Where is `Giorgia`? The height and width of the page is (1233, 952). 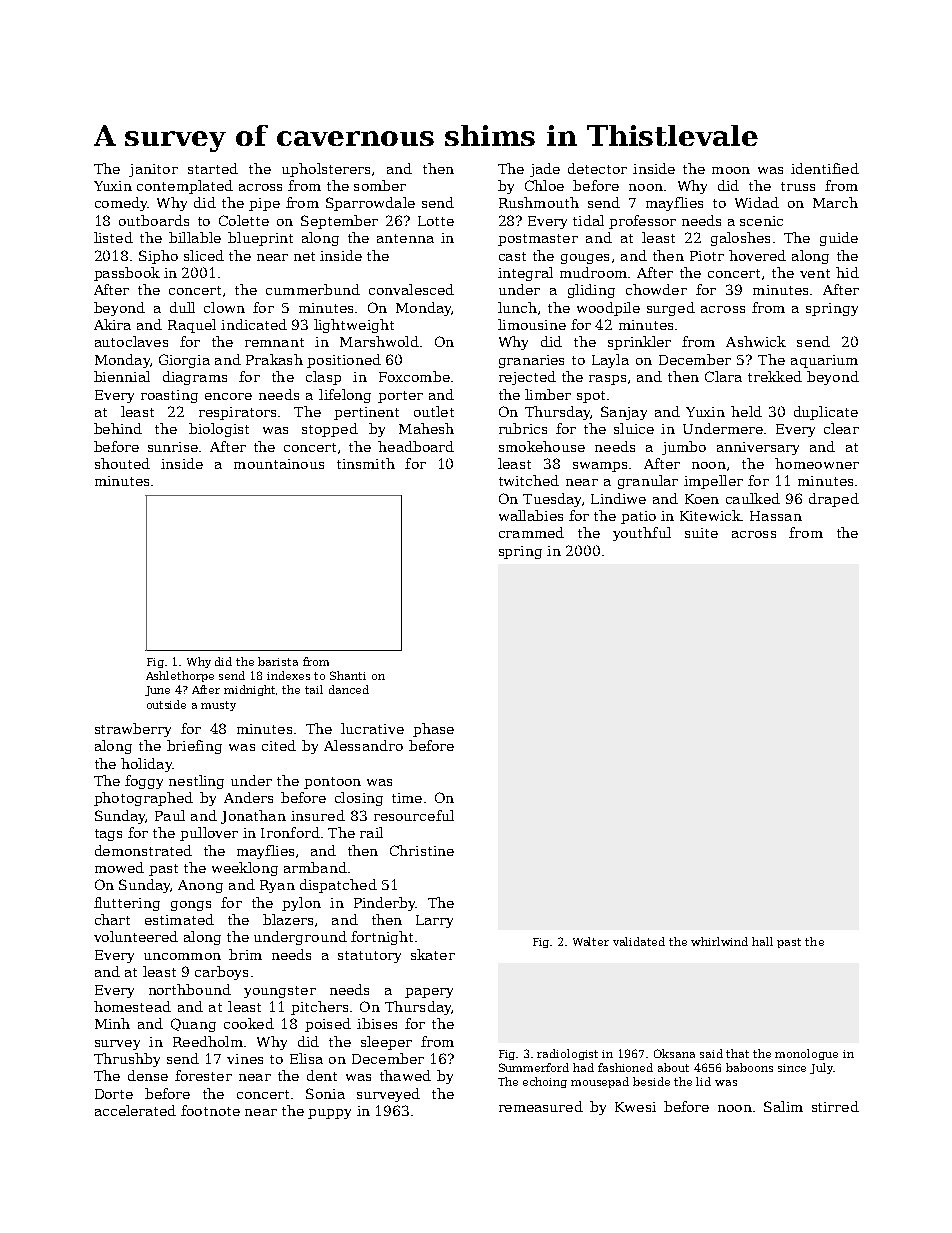
Giorgia is located at coordinates (184, 361).
